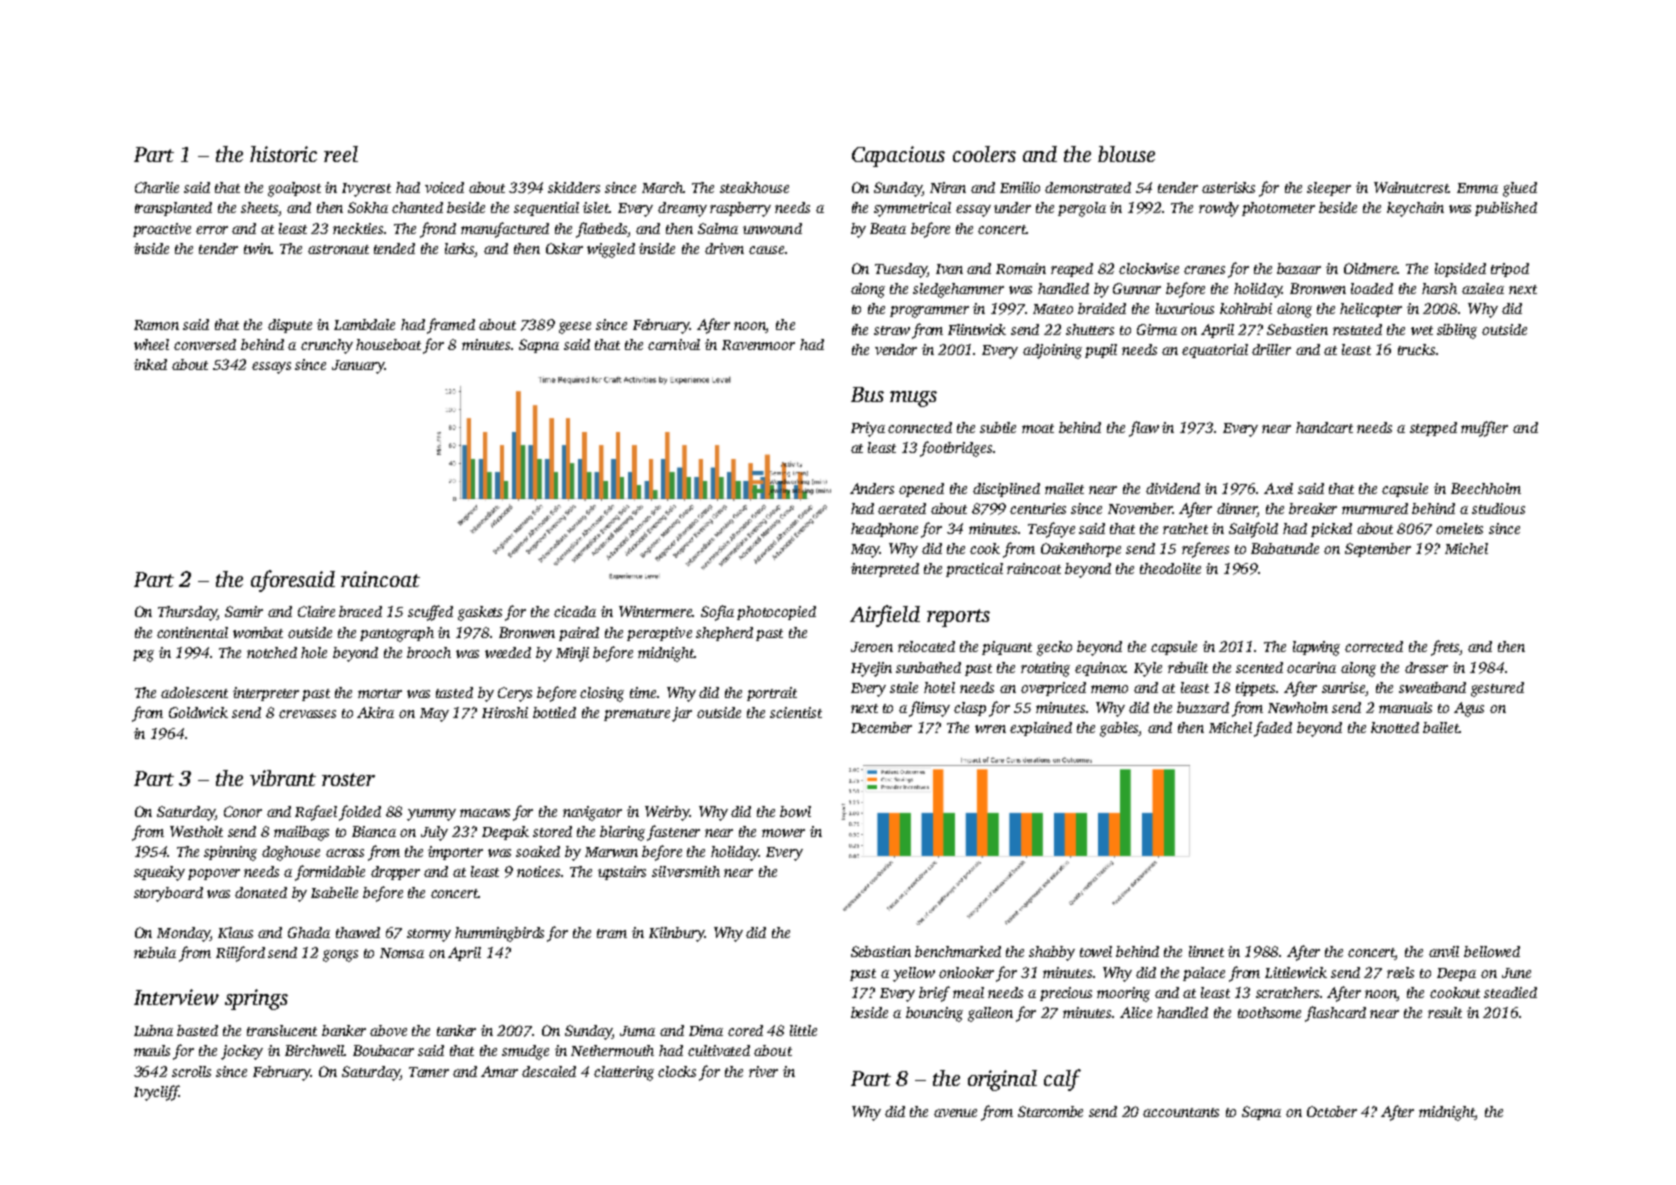 The height and width of the screenshot is (1185, 1676). Describe the element at coordinates (156, 1093) in the screenshot. I see `Ivycliff` at that location.
